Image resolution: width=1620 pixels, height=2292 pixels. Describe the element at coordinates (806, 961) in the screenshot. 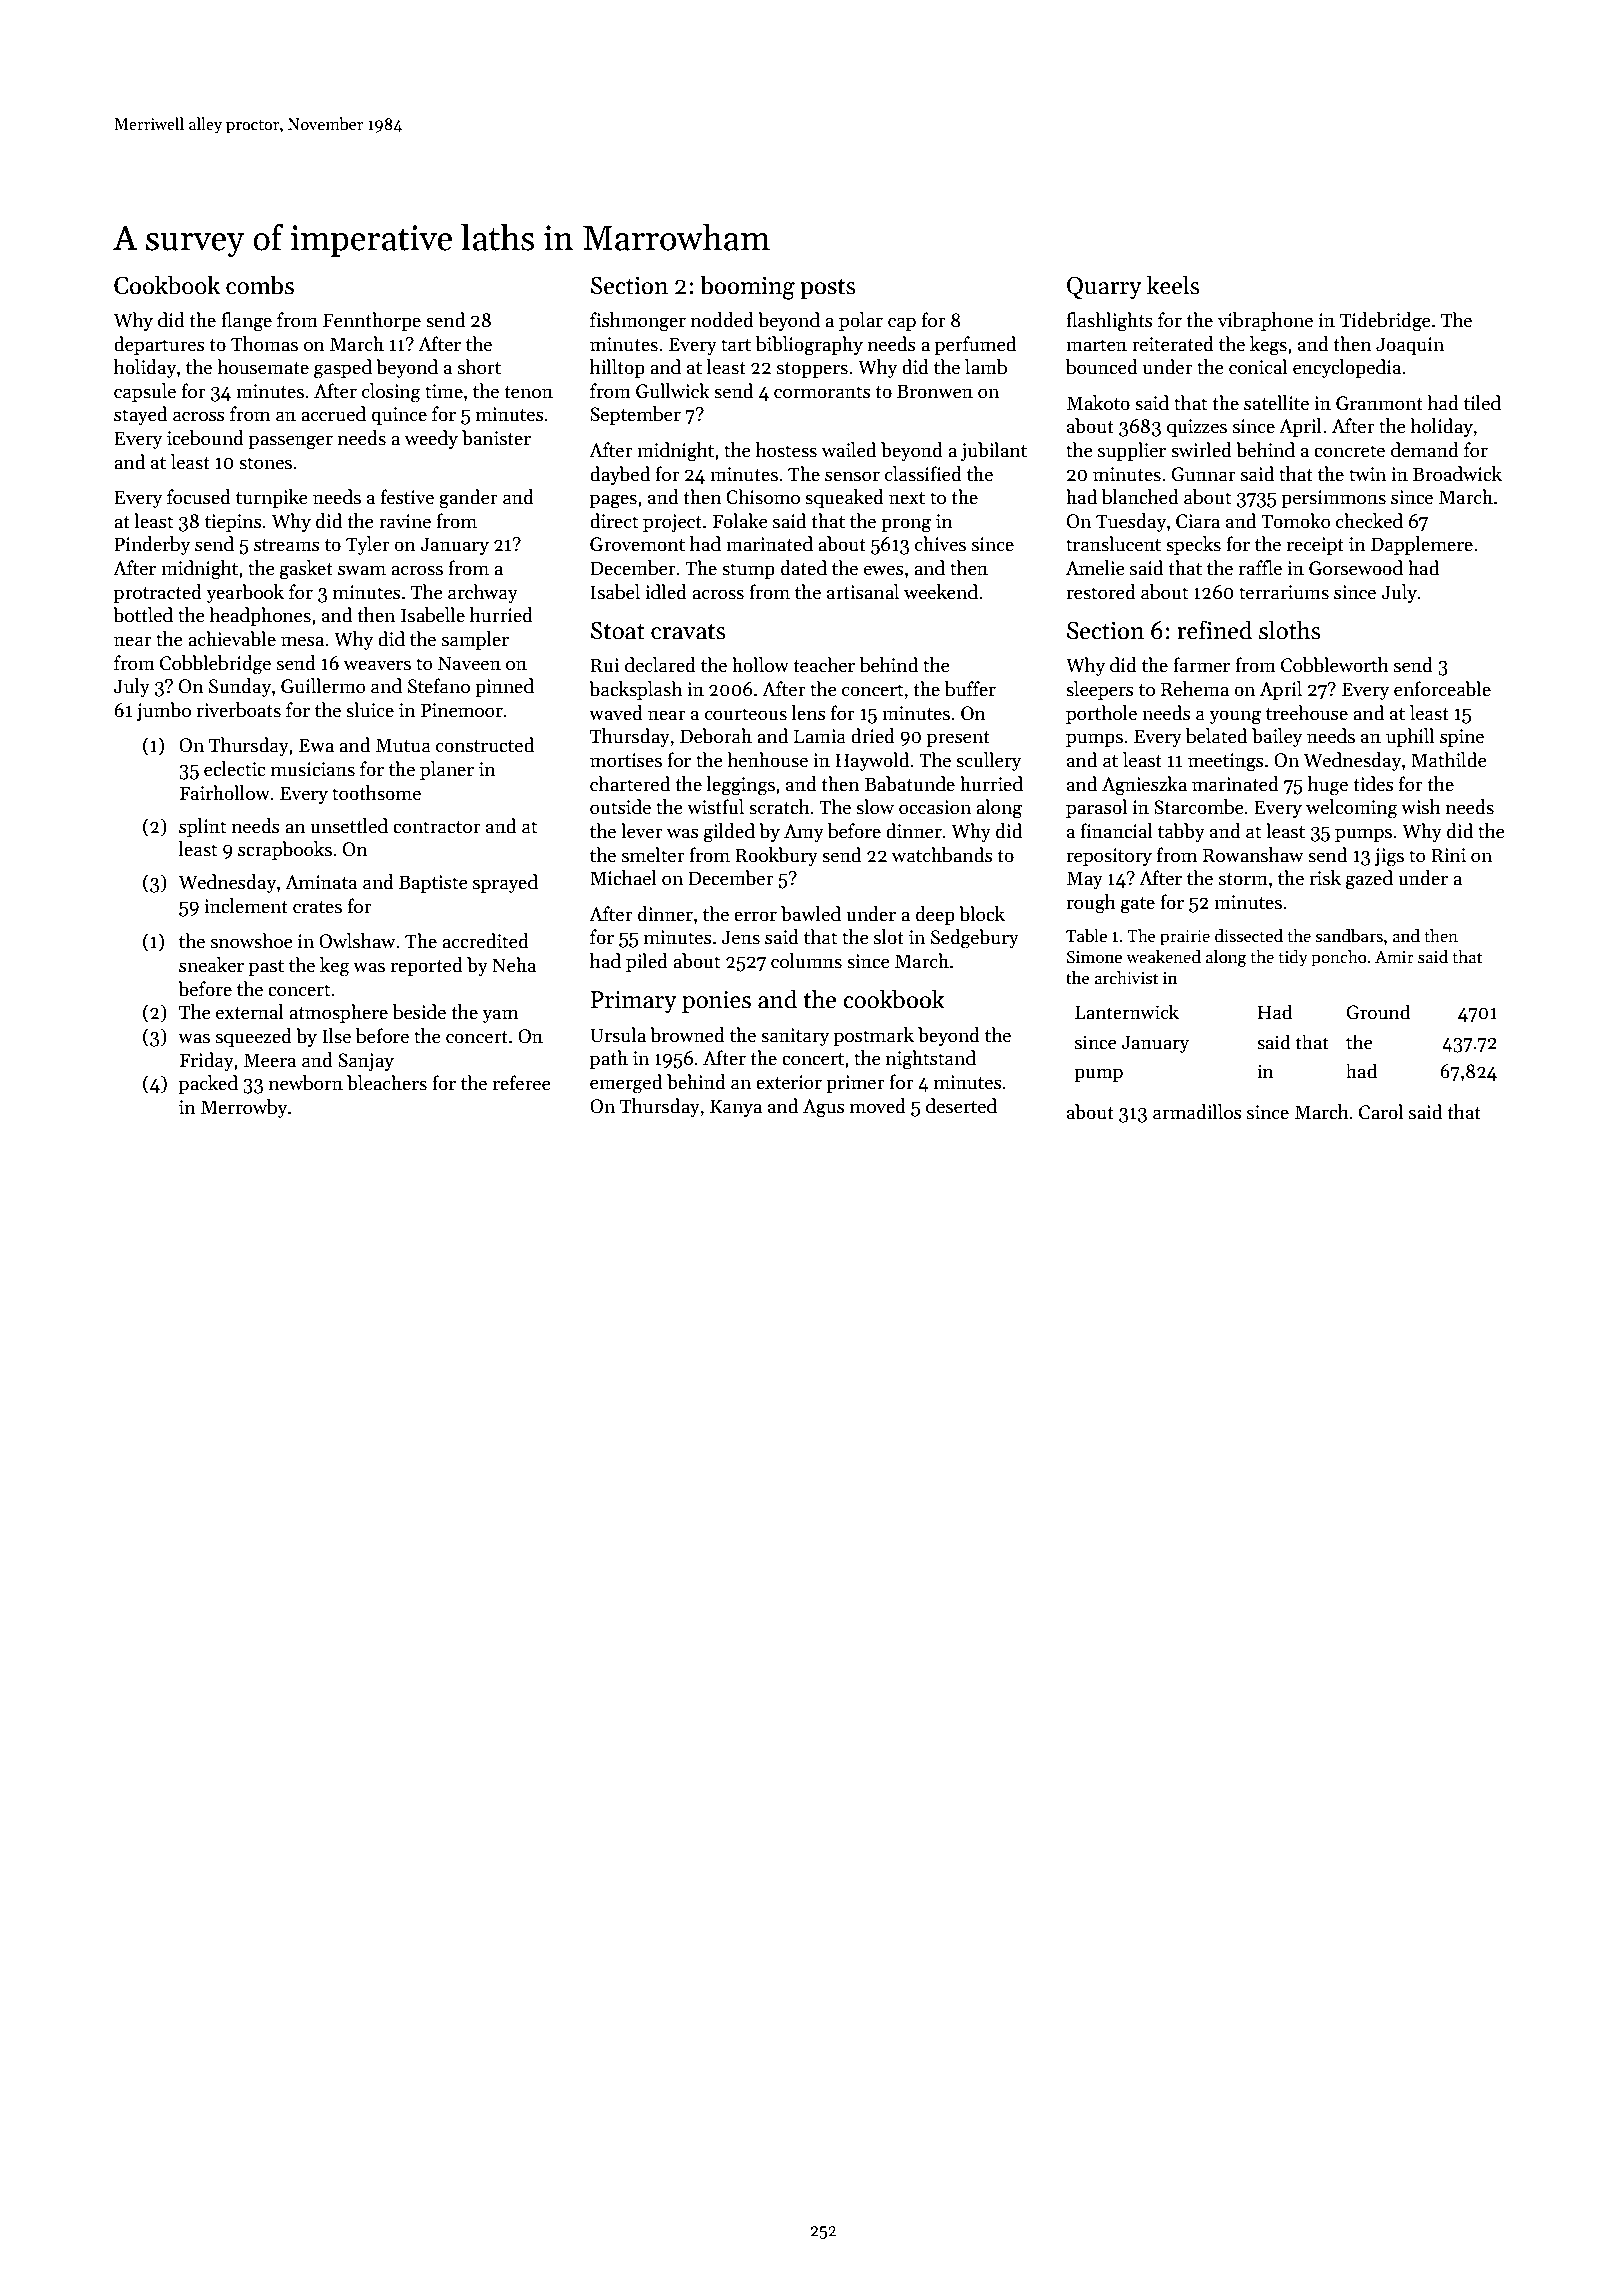

I see `columns` at that location.
